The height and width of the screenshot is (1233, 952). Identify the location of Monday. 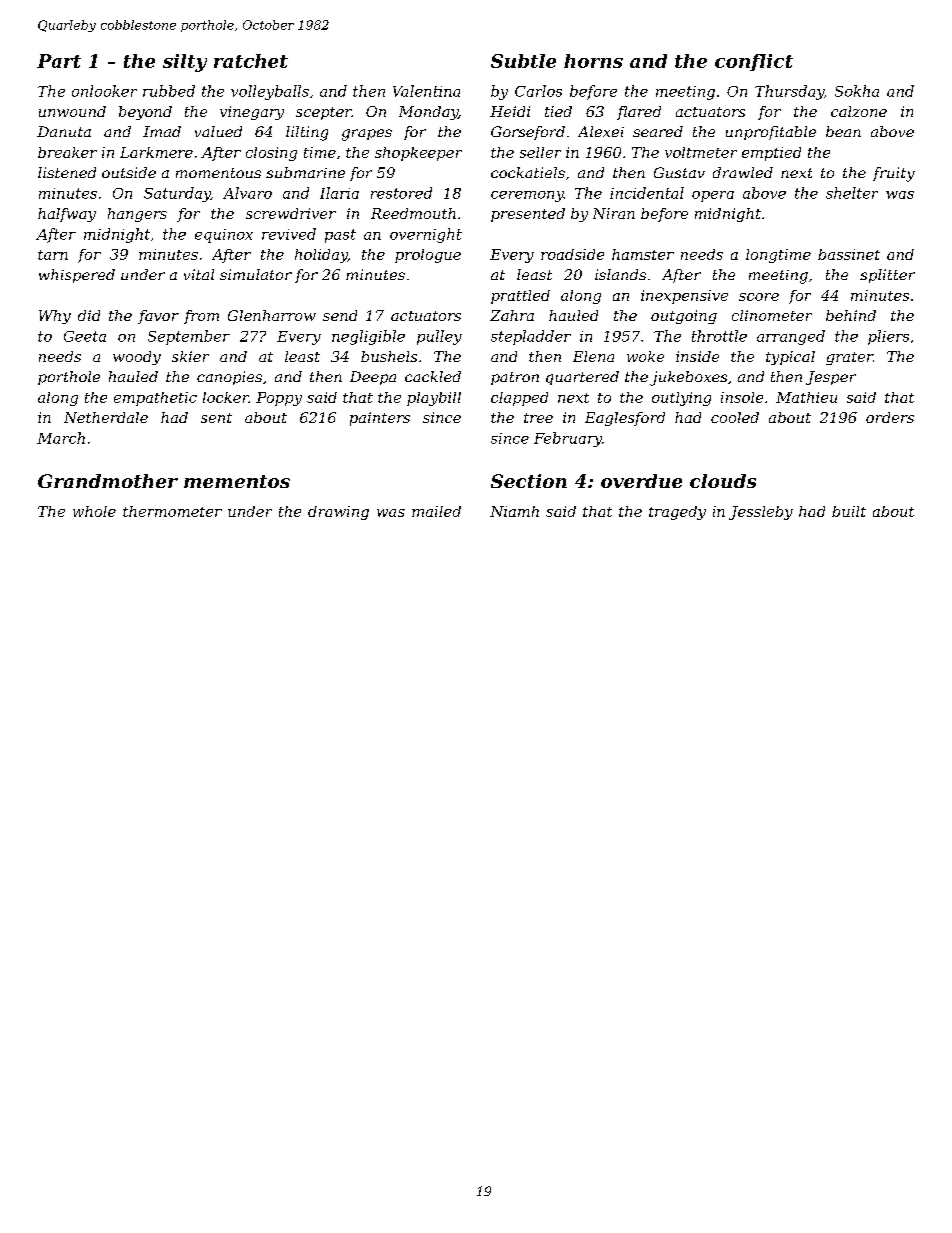
(428, 113).
